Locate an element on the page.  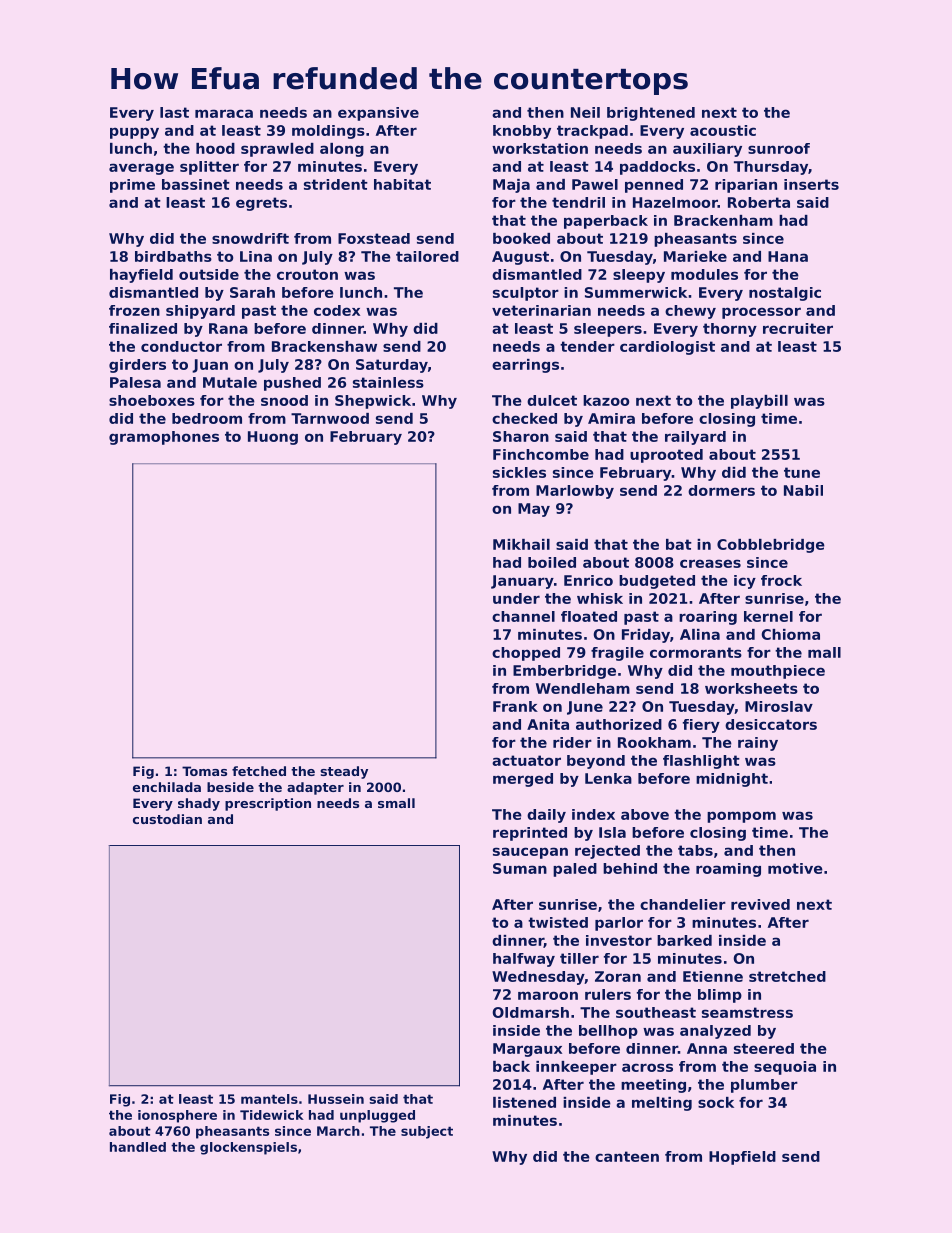
snood is located at coordinates (284, 400).
